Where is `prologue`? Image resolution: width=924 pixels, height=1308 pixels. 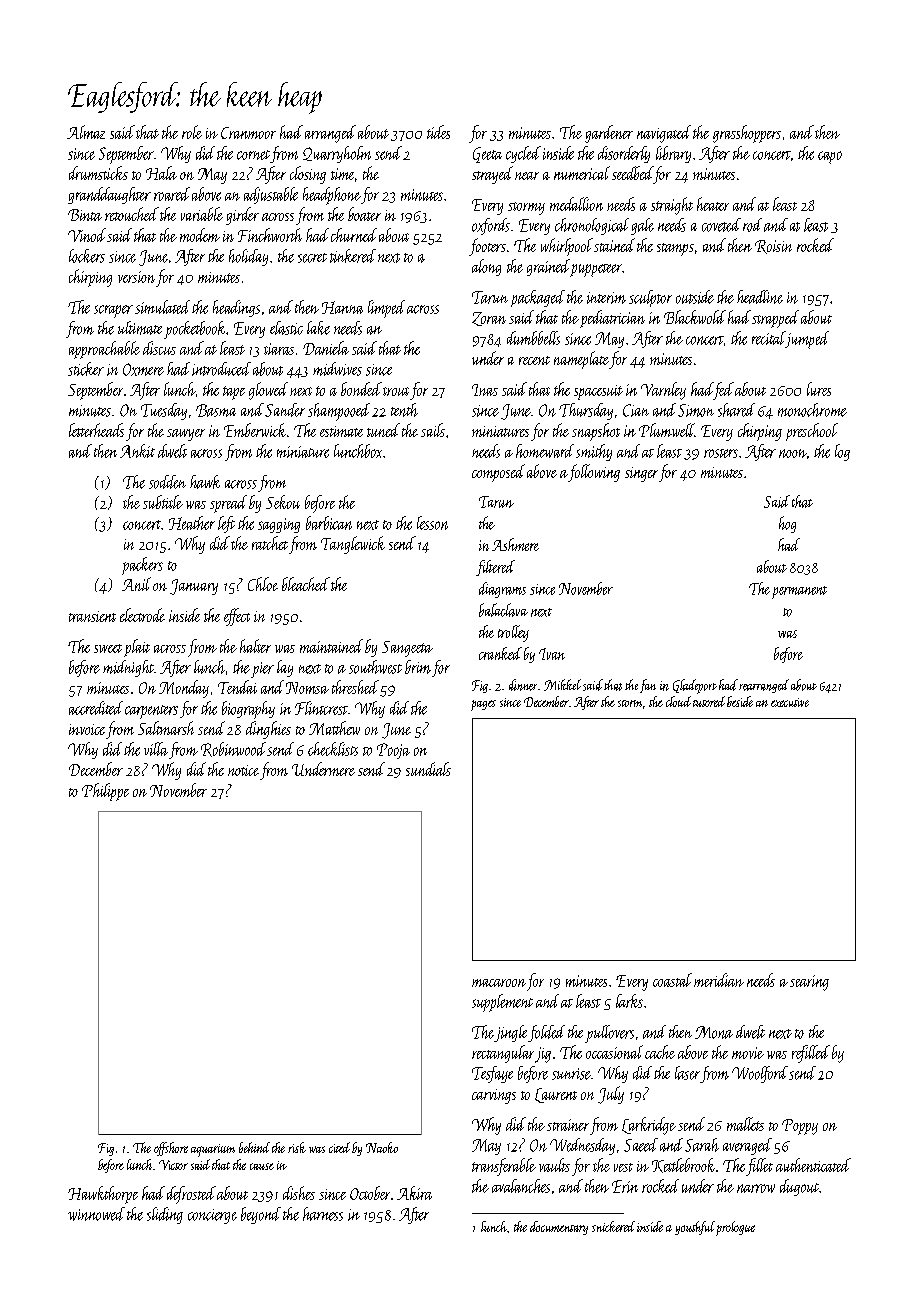 prologue is located at coordinates (735, 1228).
